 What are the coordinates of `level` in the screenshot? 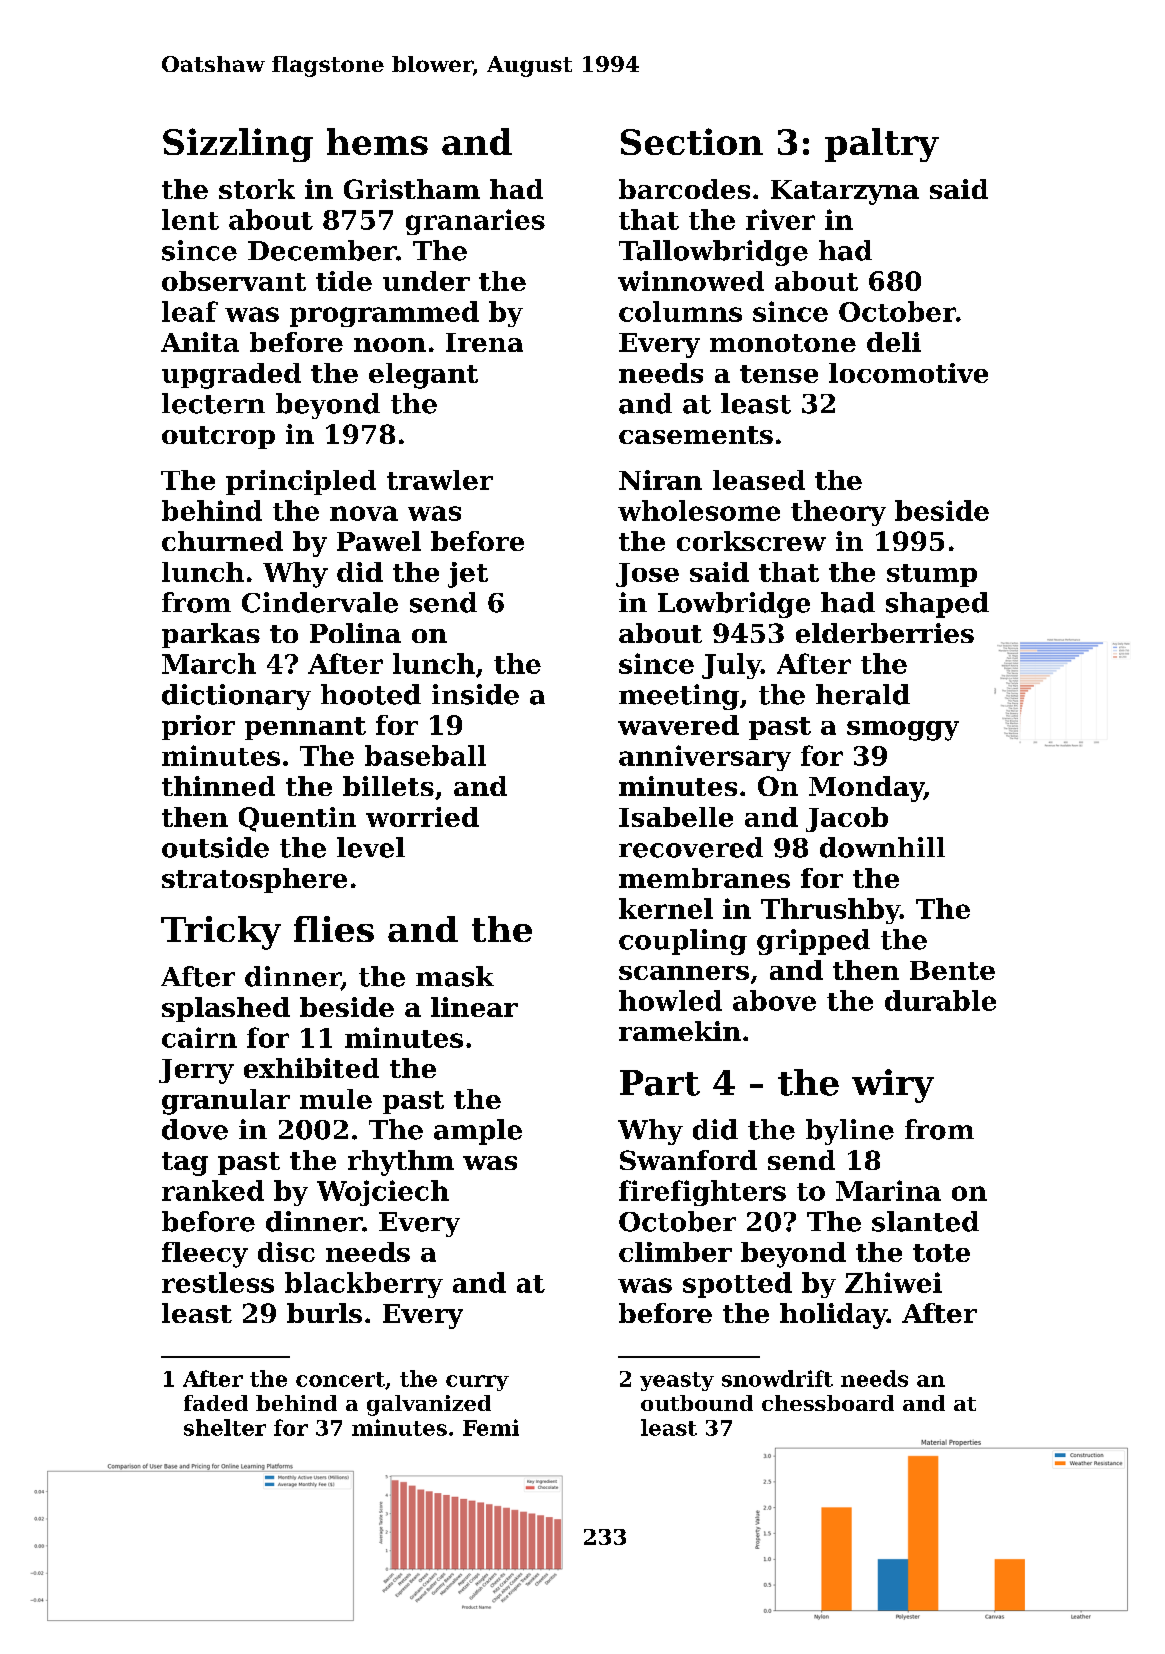 It's located at (371, 847).
